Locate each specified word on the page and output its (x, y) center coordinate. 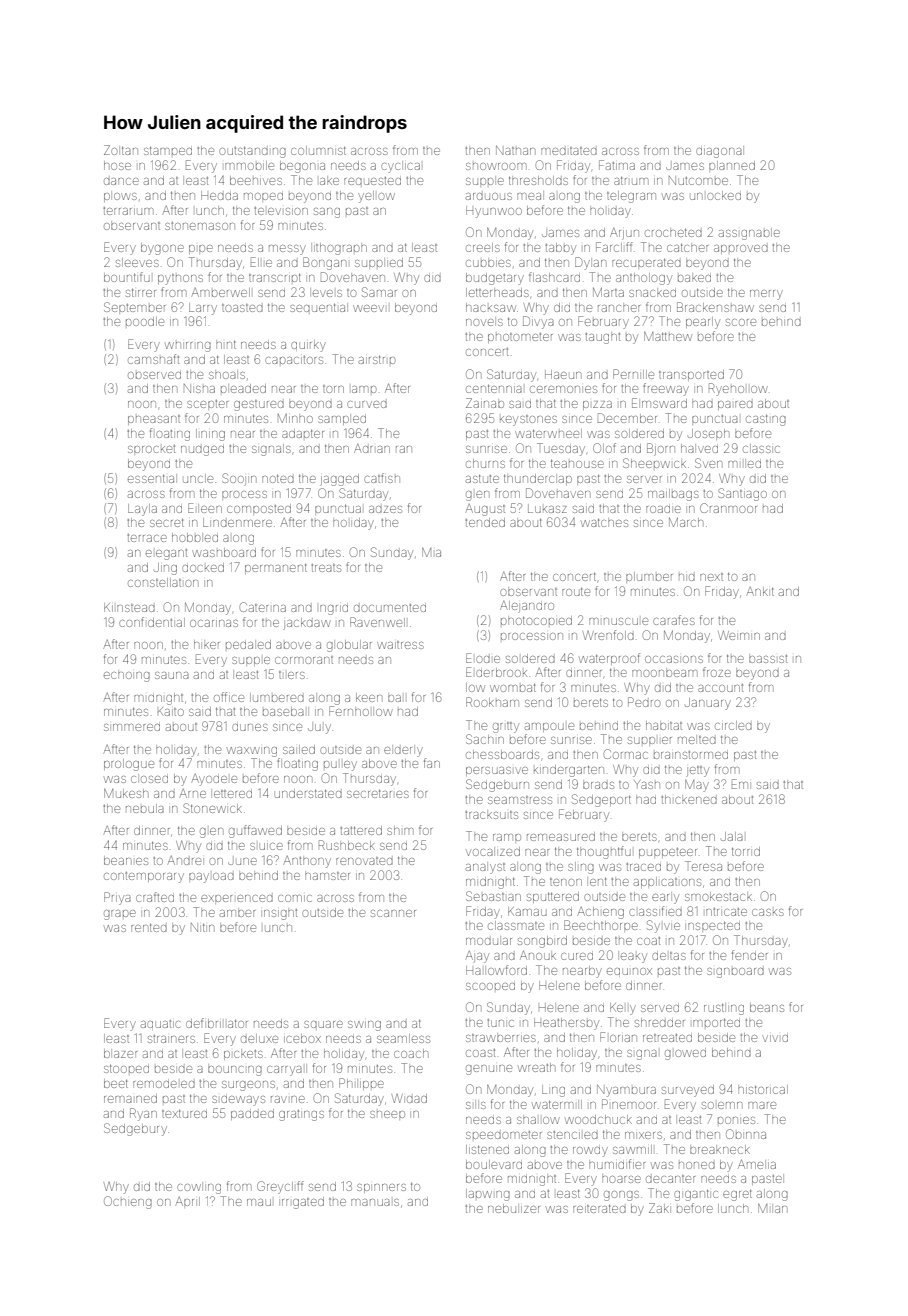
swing (364, 1026)
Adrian (372, 448)
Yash (647, 784)
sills (476, 1105)
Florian (618, 1037)
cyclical (400, 168)
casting (766, 420)
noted (278, 479)
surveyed (688, 1091)
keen (369, 697)
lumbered (277, 697)
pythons (180, 279)
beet (116, 1083)
